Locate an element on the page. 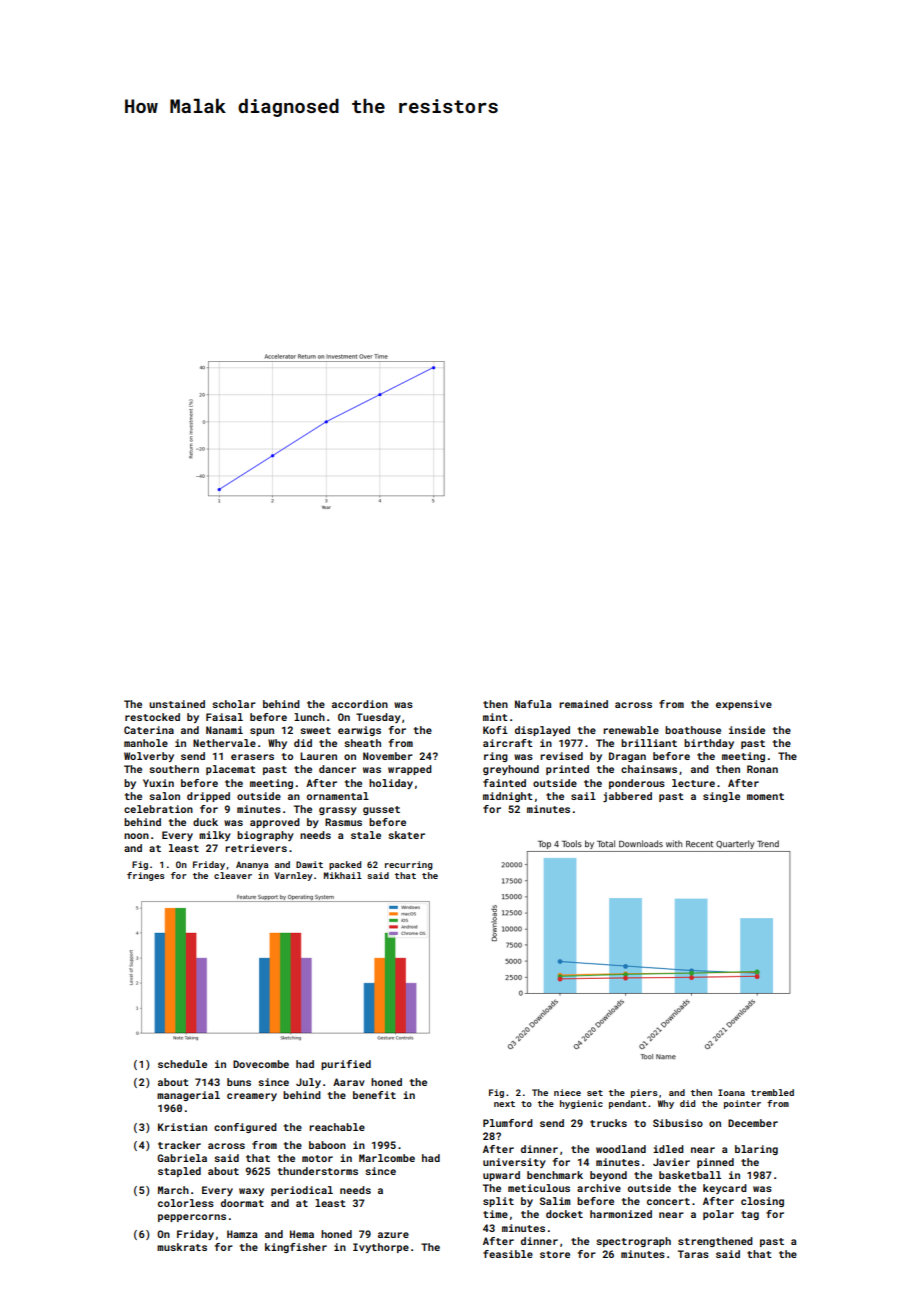 The width and height of the page is (924, 1308). noon is located at coordinates (136, 836).
